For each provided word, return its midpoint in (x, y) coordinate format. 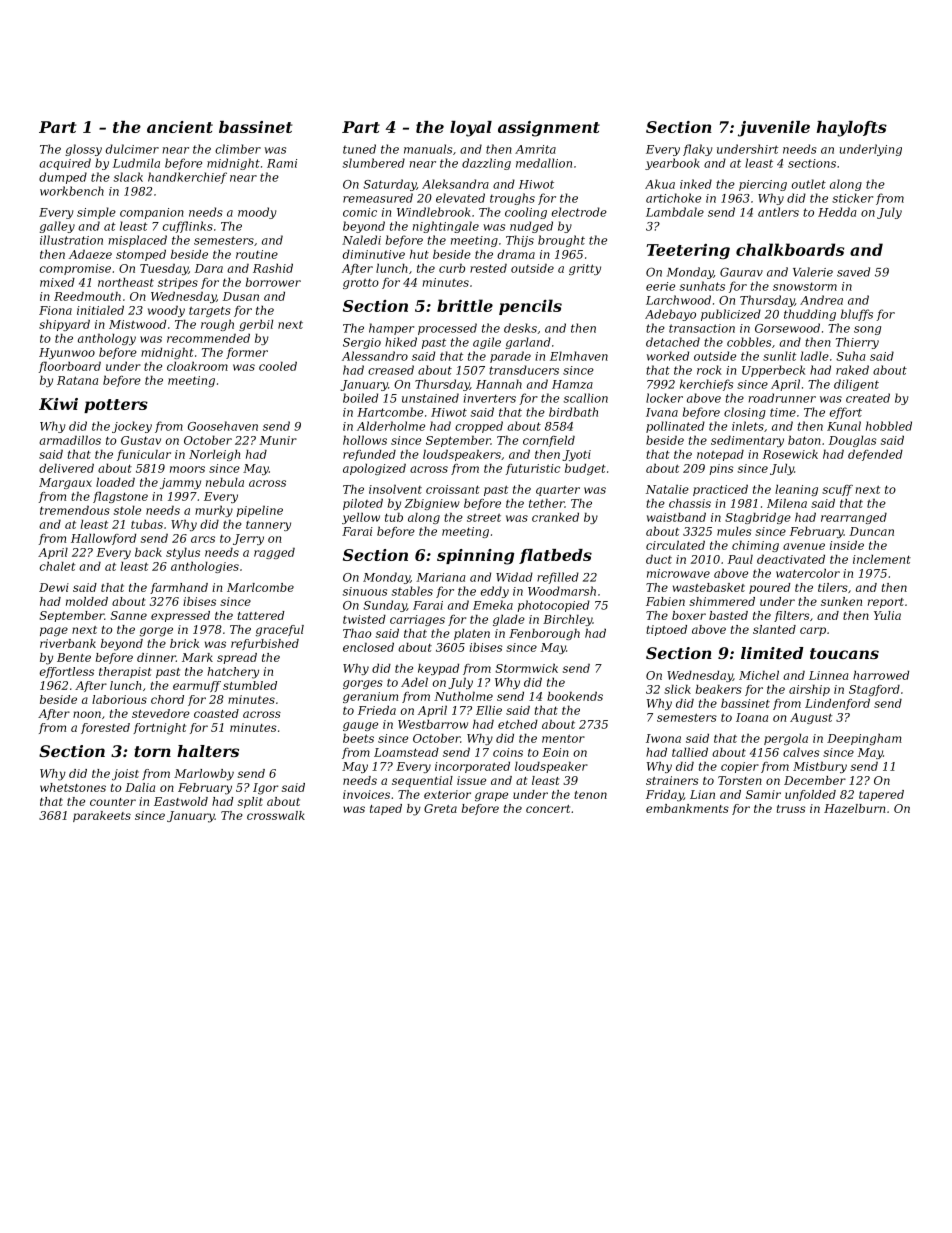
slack (128, 177)
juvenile (774, 129)
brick (184, 643)
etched (518, 724)
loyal (471, 129)
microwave (678, 573)
